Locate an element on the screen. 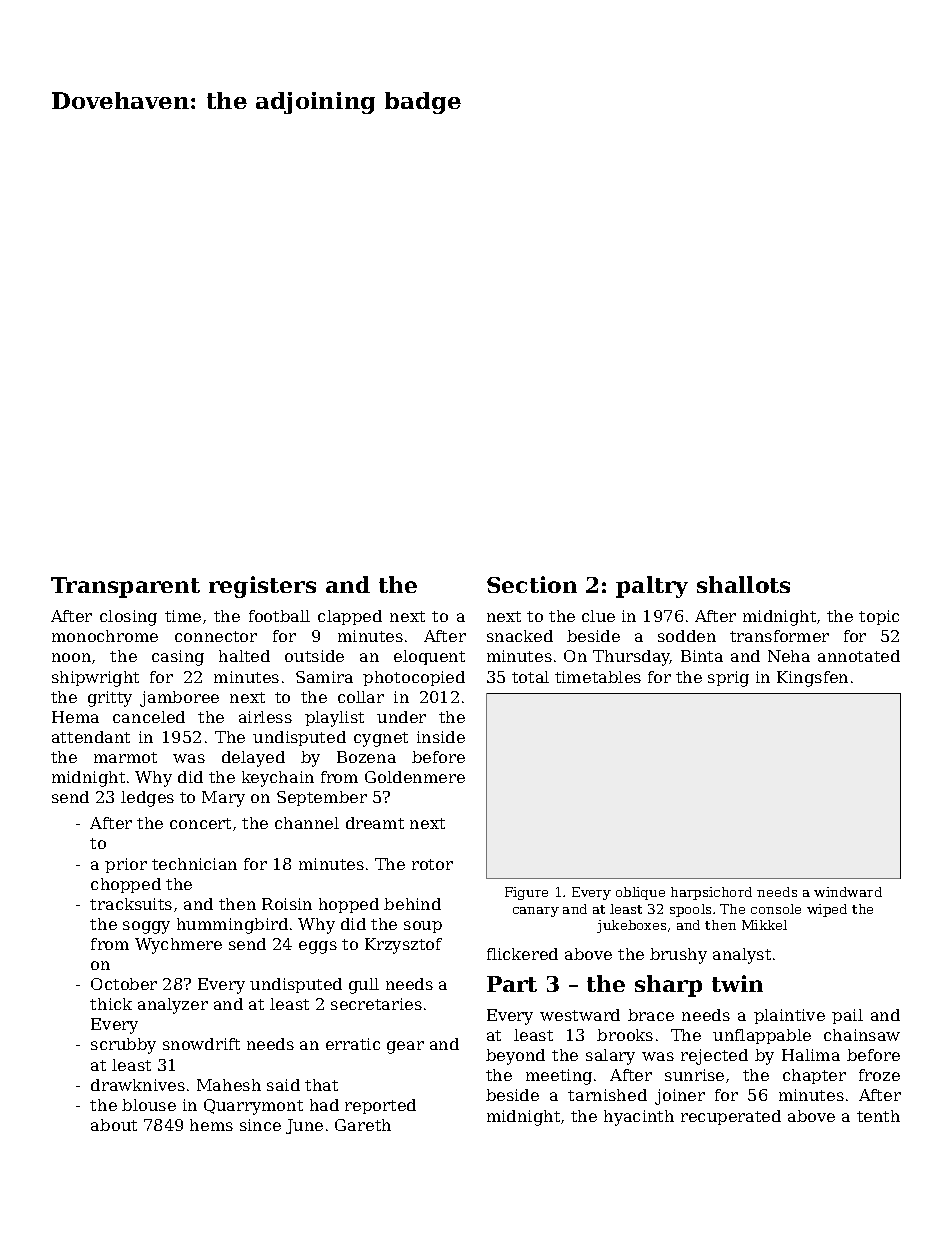  recuperated is located at coordinates (731, 1117).
